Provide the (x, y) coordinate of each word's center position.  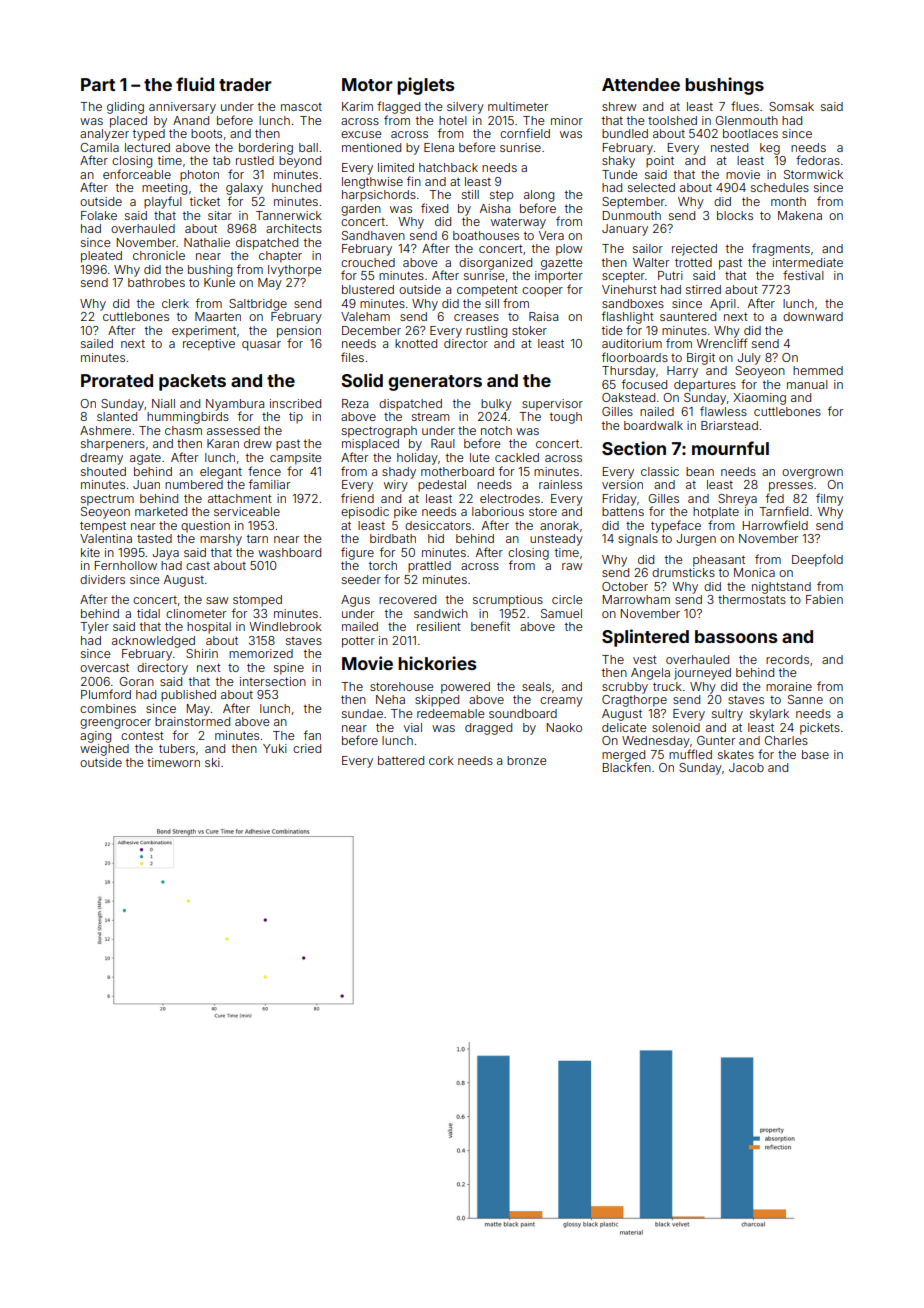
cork (441, 760)
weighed (104, 750)
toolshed (672, 120)
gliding (125, 108)
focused (644, 384)
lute (479, 457)
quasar (261, 346)
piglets (426, 86)
